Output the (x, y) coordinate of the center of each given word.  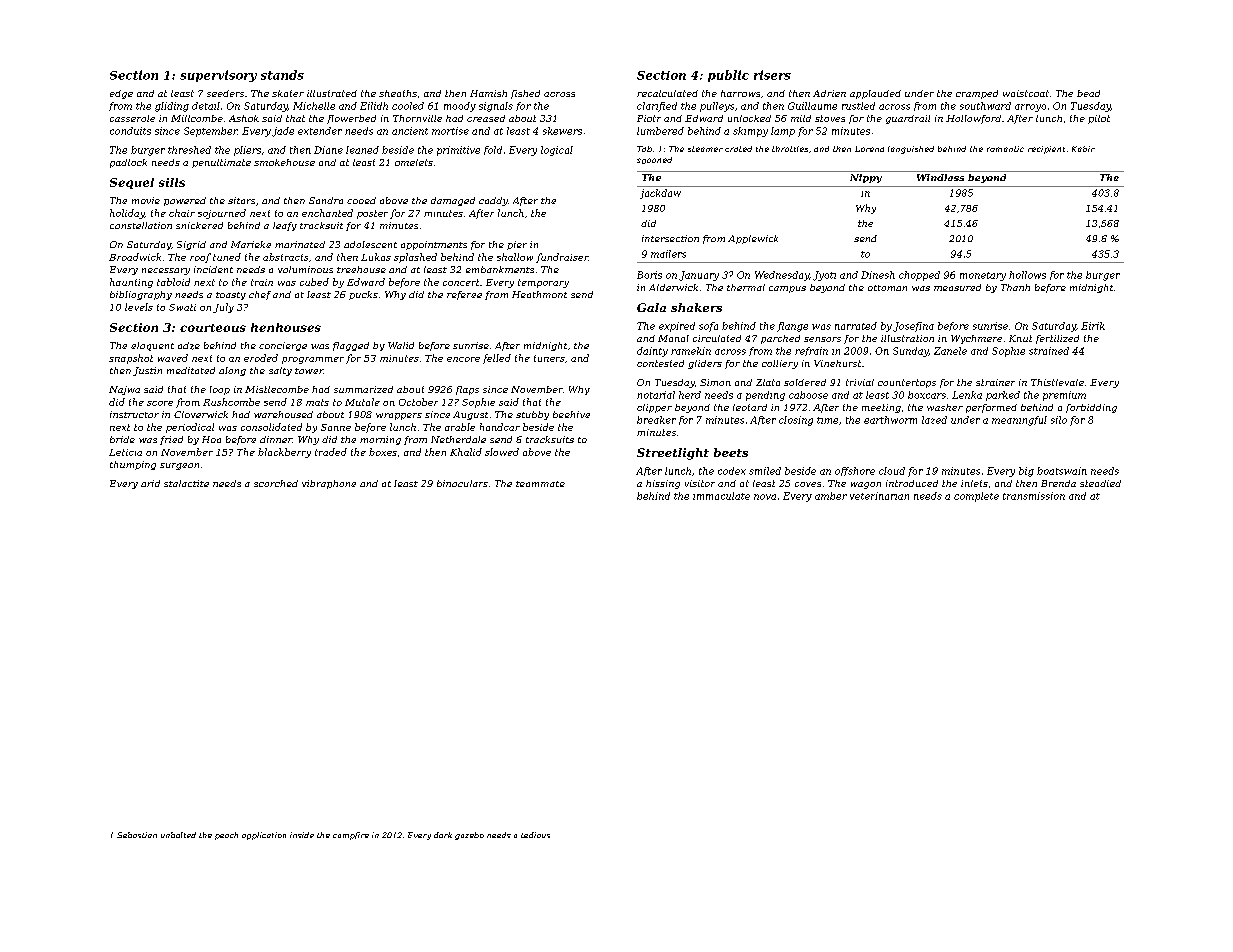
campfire (351, 836)
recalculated (667, 93)
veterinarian (879, 496)
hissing (663, 484)
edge (121, 94)
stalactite (186, 483)
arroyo (1030, 108)
